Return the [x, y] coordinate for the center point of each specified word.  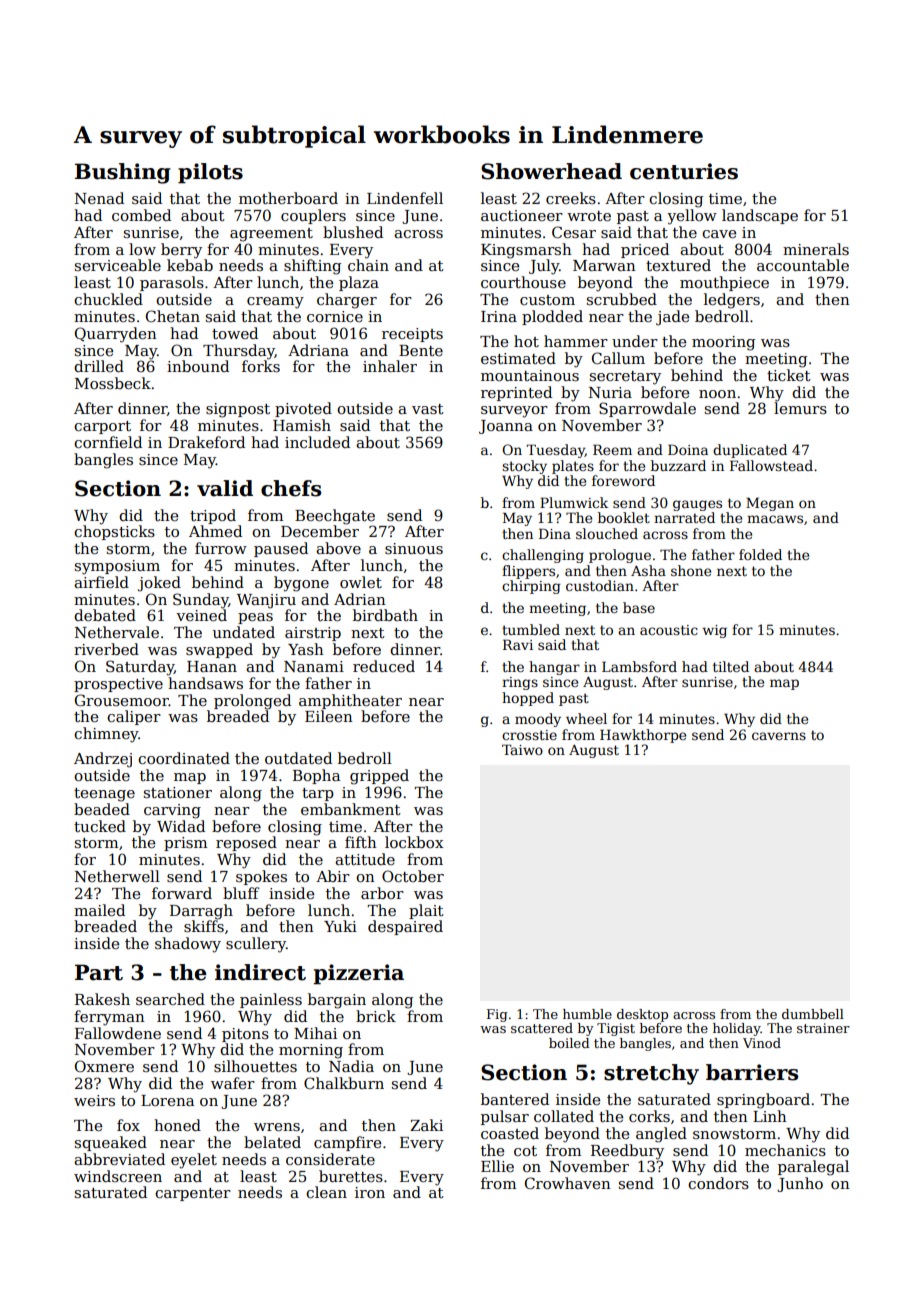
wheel [586, 718]
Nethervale [117, 632]
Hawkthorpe [643, 736]
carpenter [193, 1194]
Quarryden [116, 335]
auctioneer [522, 215]
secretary [625, 378]
